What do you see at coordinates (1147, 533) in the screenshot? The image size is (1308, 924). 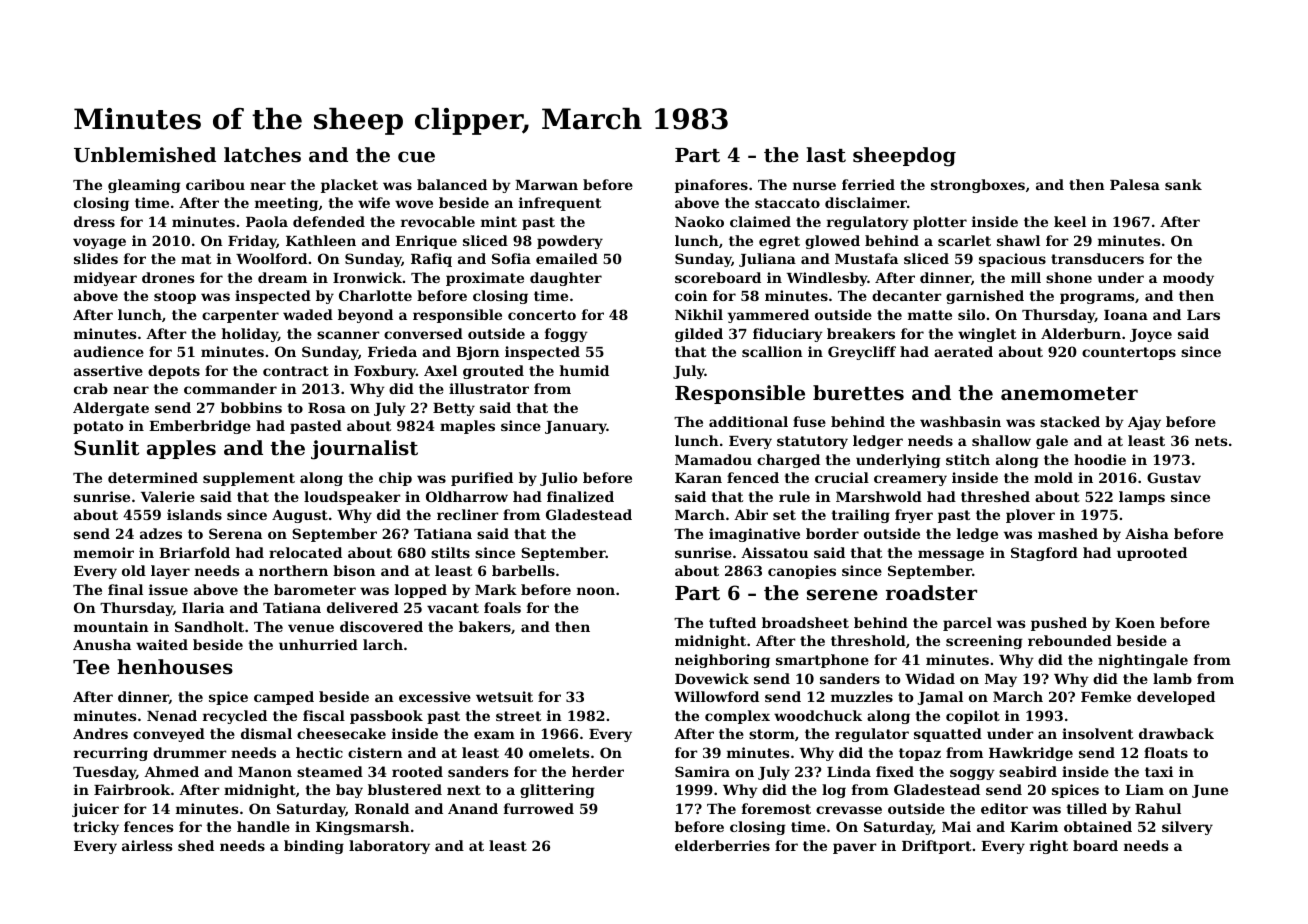 I see `Aisha` at bounding box center [1147, 533].
